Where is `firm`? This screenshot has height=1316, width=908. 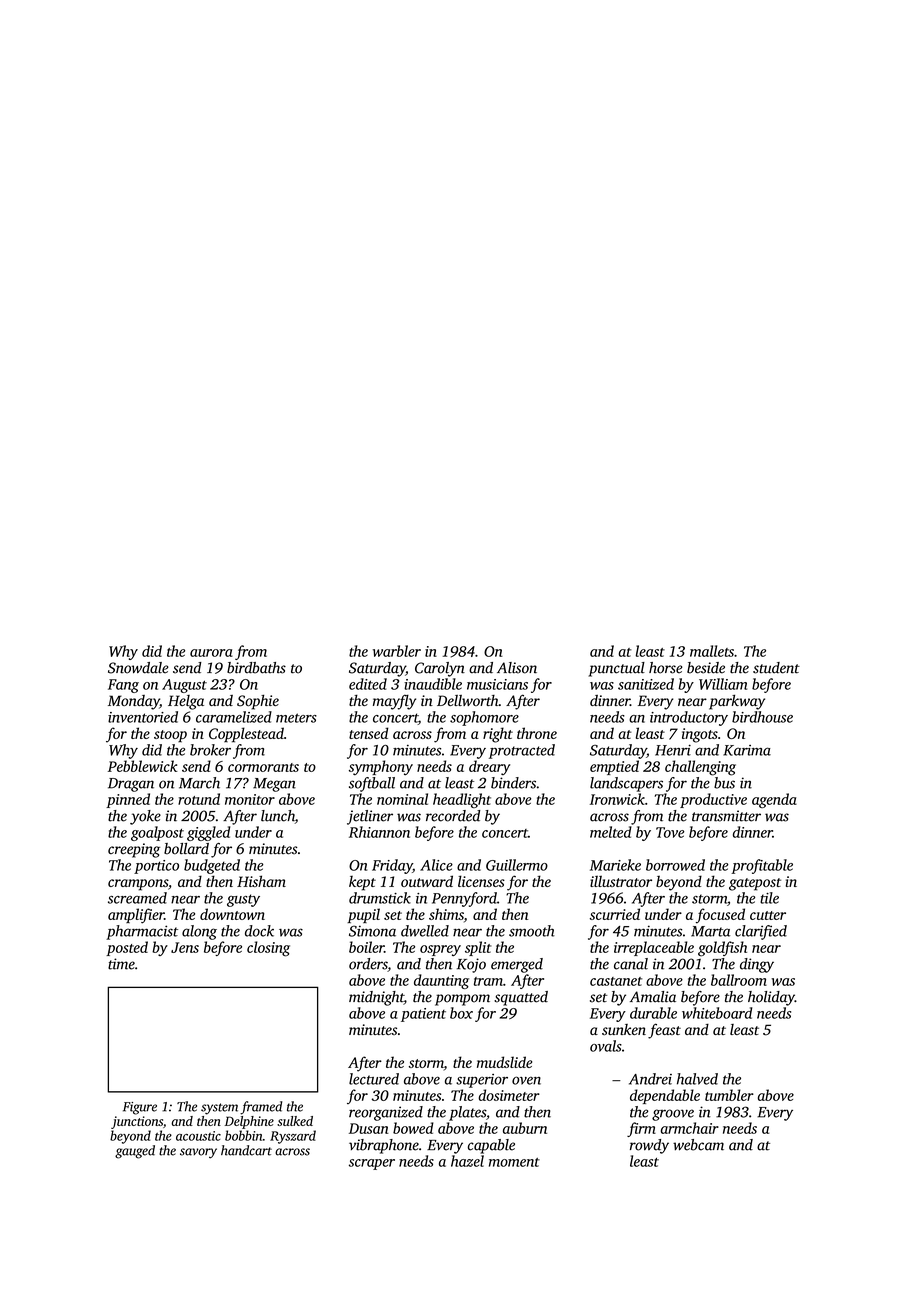 firm is located at coordinates (641, 1129).
